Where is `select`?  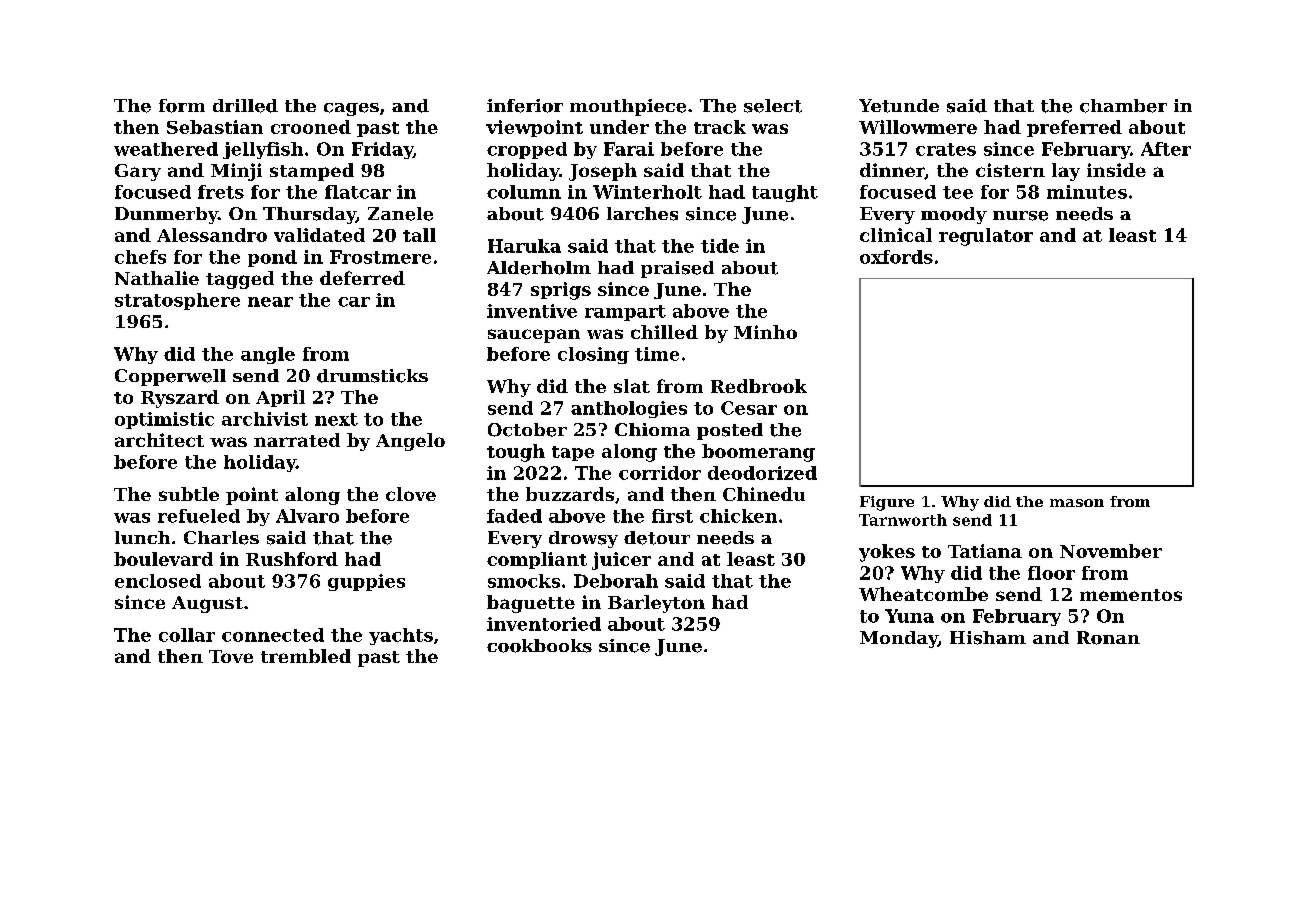 select is located at coordinates (773, 106).
